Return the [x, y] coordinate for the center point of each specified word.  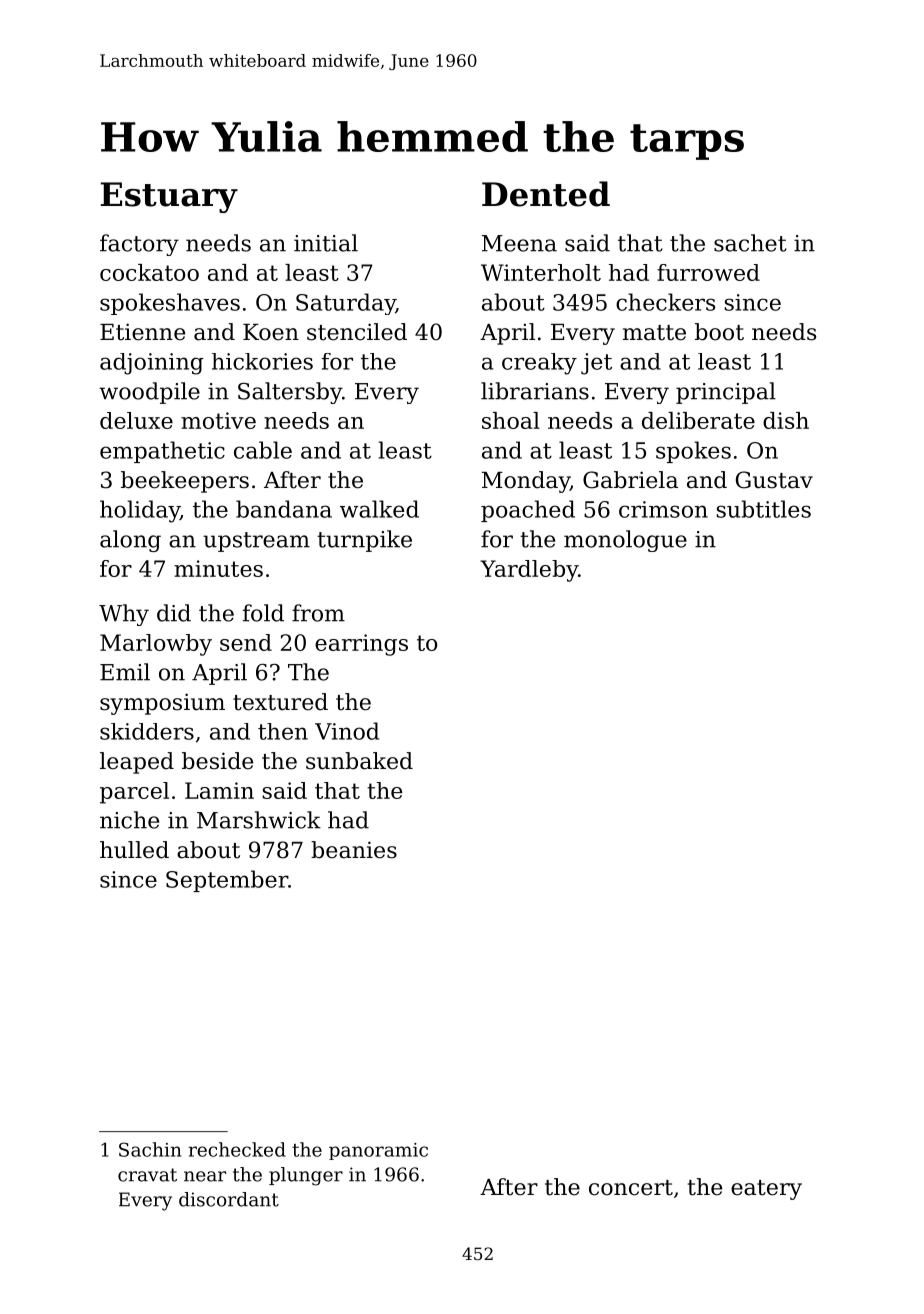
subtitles [763, 509]
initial [326, 243]
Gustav [774, 480]
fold [263, 613]
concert [631, 1188]
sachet [750, 243]
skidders [147, 731]
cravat [147, 1175]
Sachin [150, 1149]
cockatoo [149, 272]
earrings [361, 645]
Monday [526, 482]
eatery [766, 1190]
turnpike [364, 541]
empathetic [162, 452]
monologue [625, 541]
